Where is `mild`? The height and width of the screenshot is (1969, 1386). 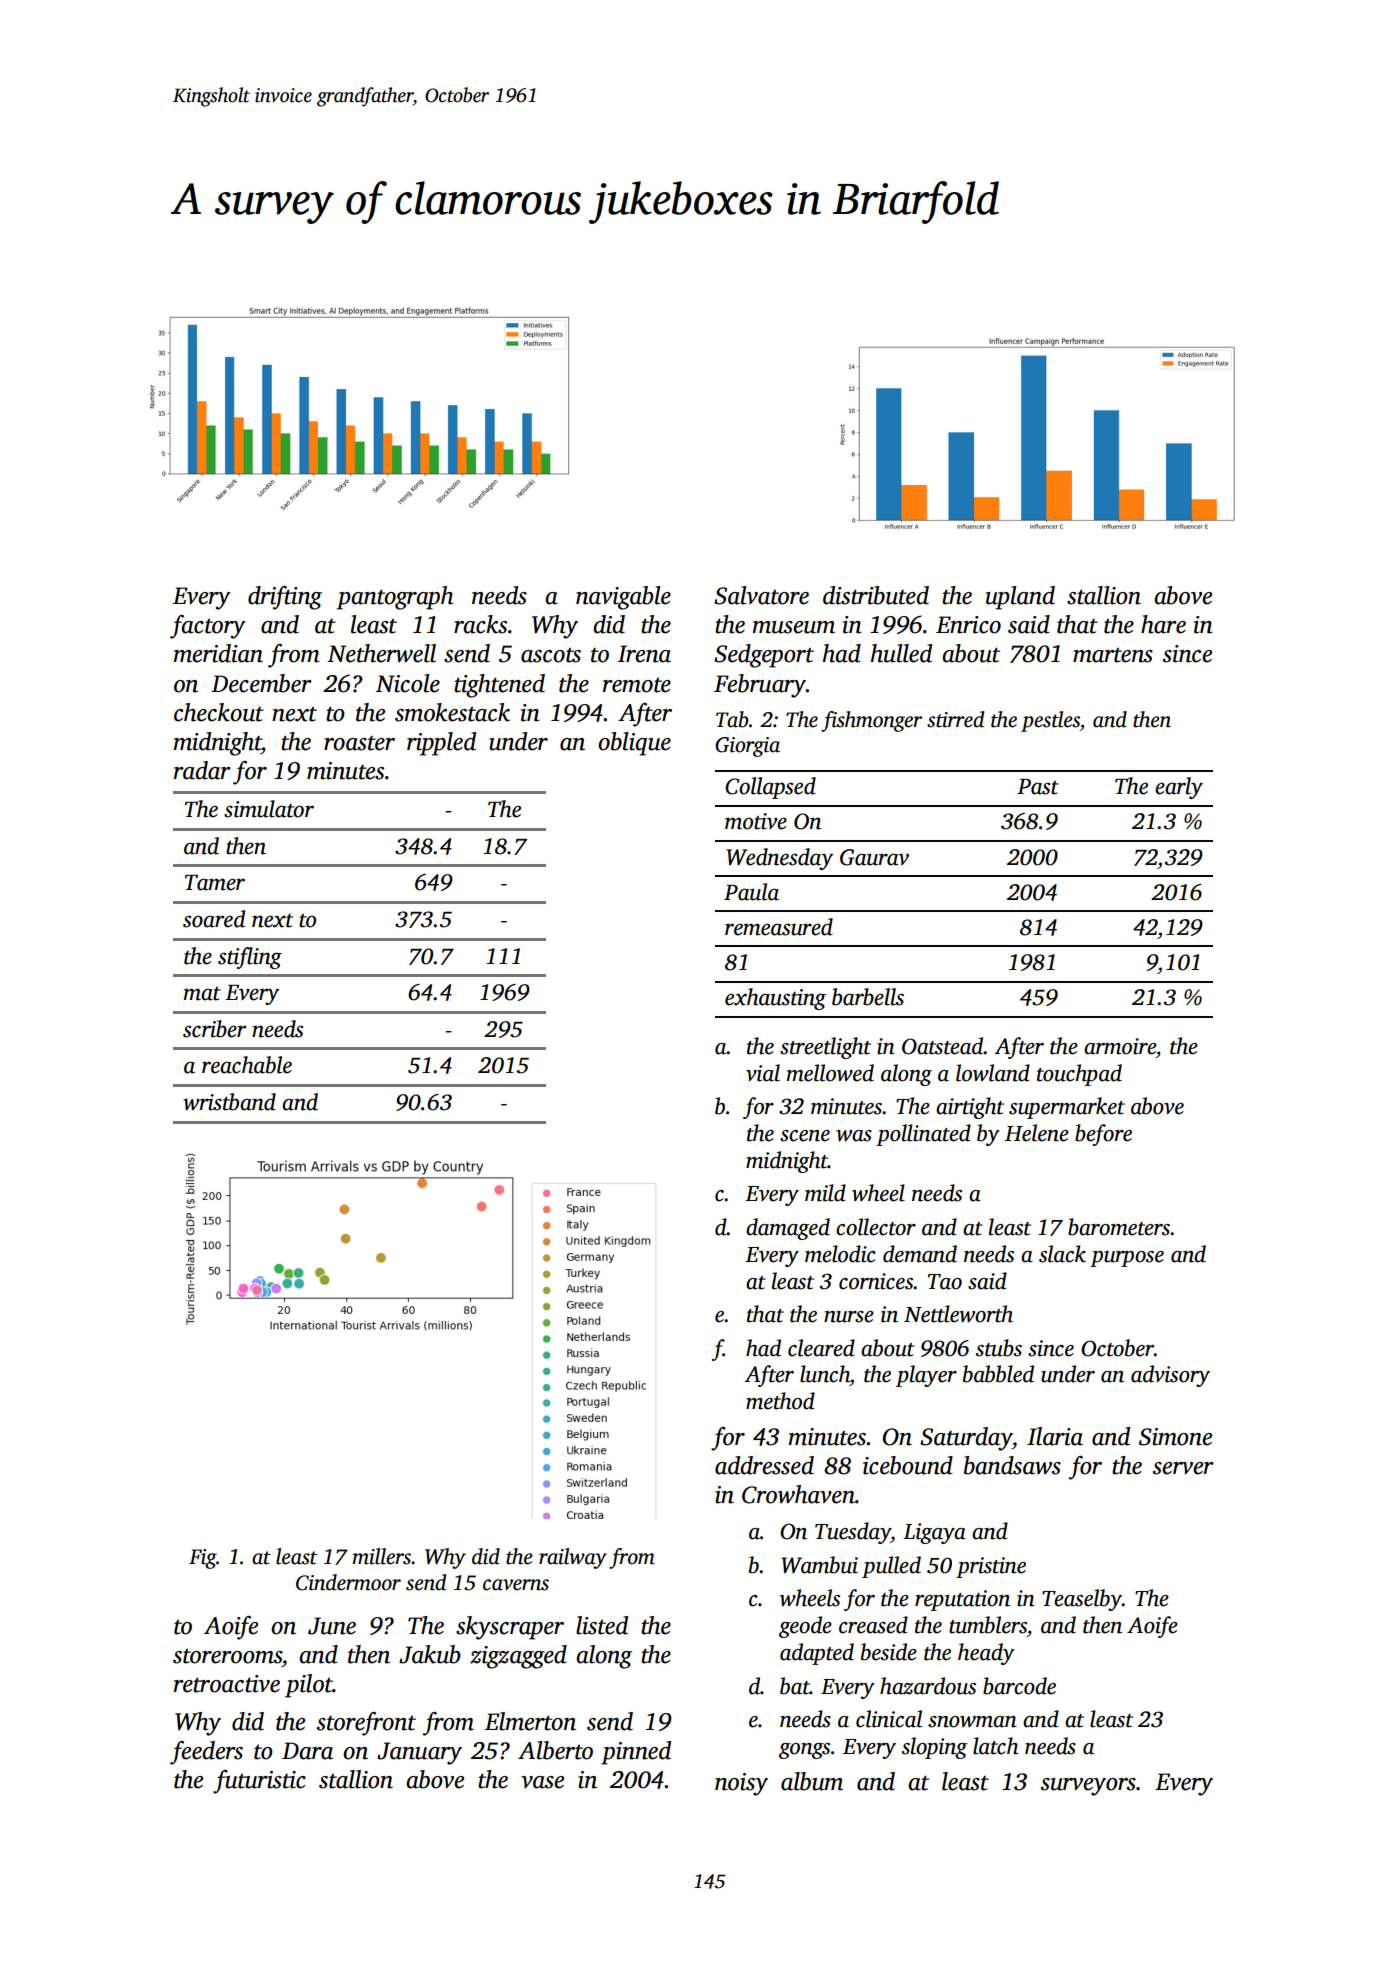 mild is located at coordinates (825, 1193).
